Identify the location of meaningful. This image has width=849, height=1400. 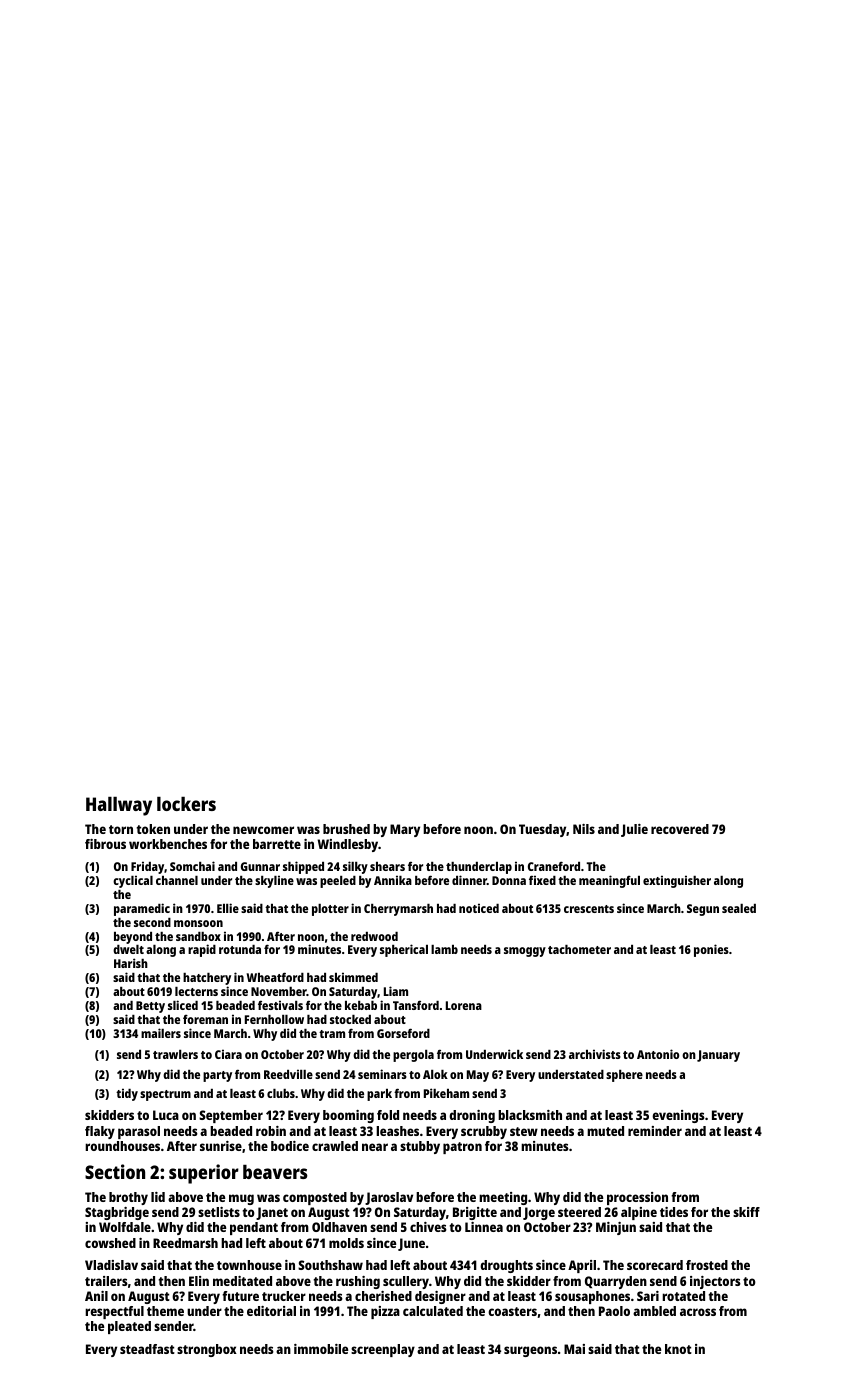
(609, 881).
